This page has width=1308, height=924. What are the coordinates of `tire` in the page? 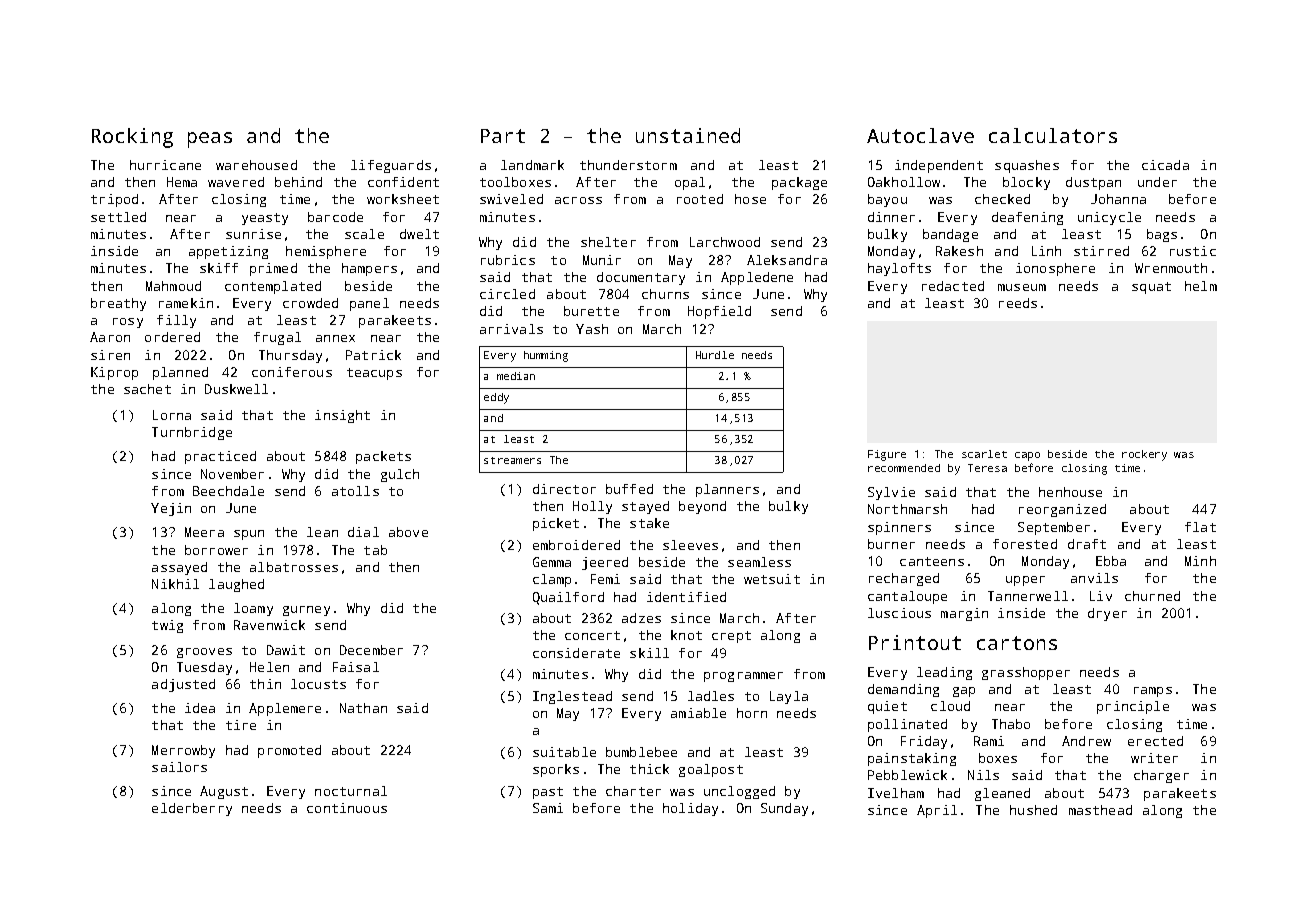 It's located at (241, 725).
